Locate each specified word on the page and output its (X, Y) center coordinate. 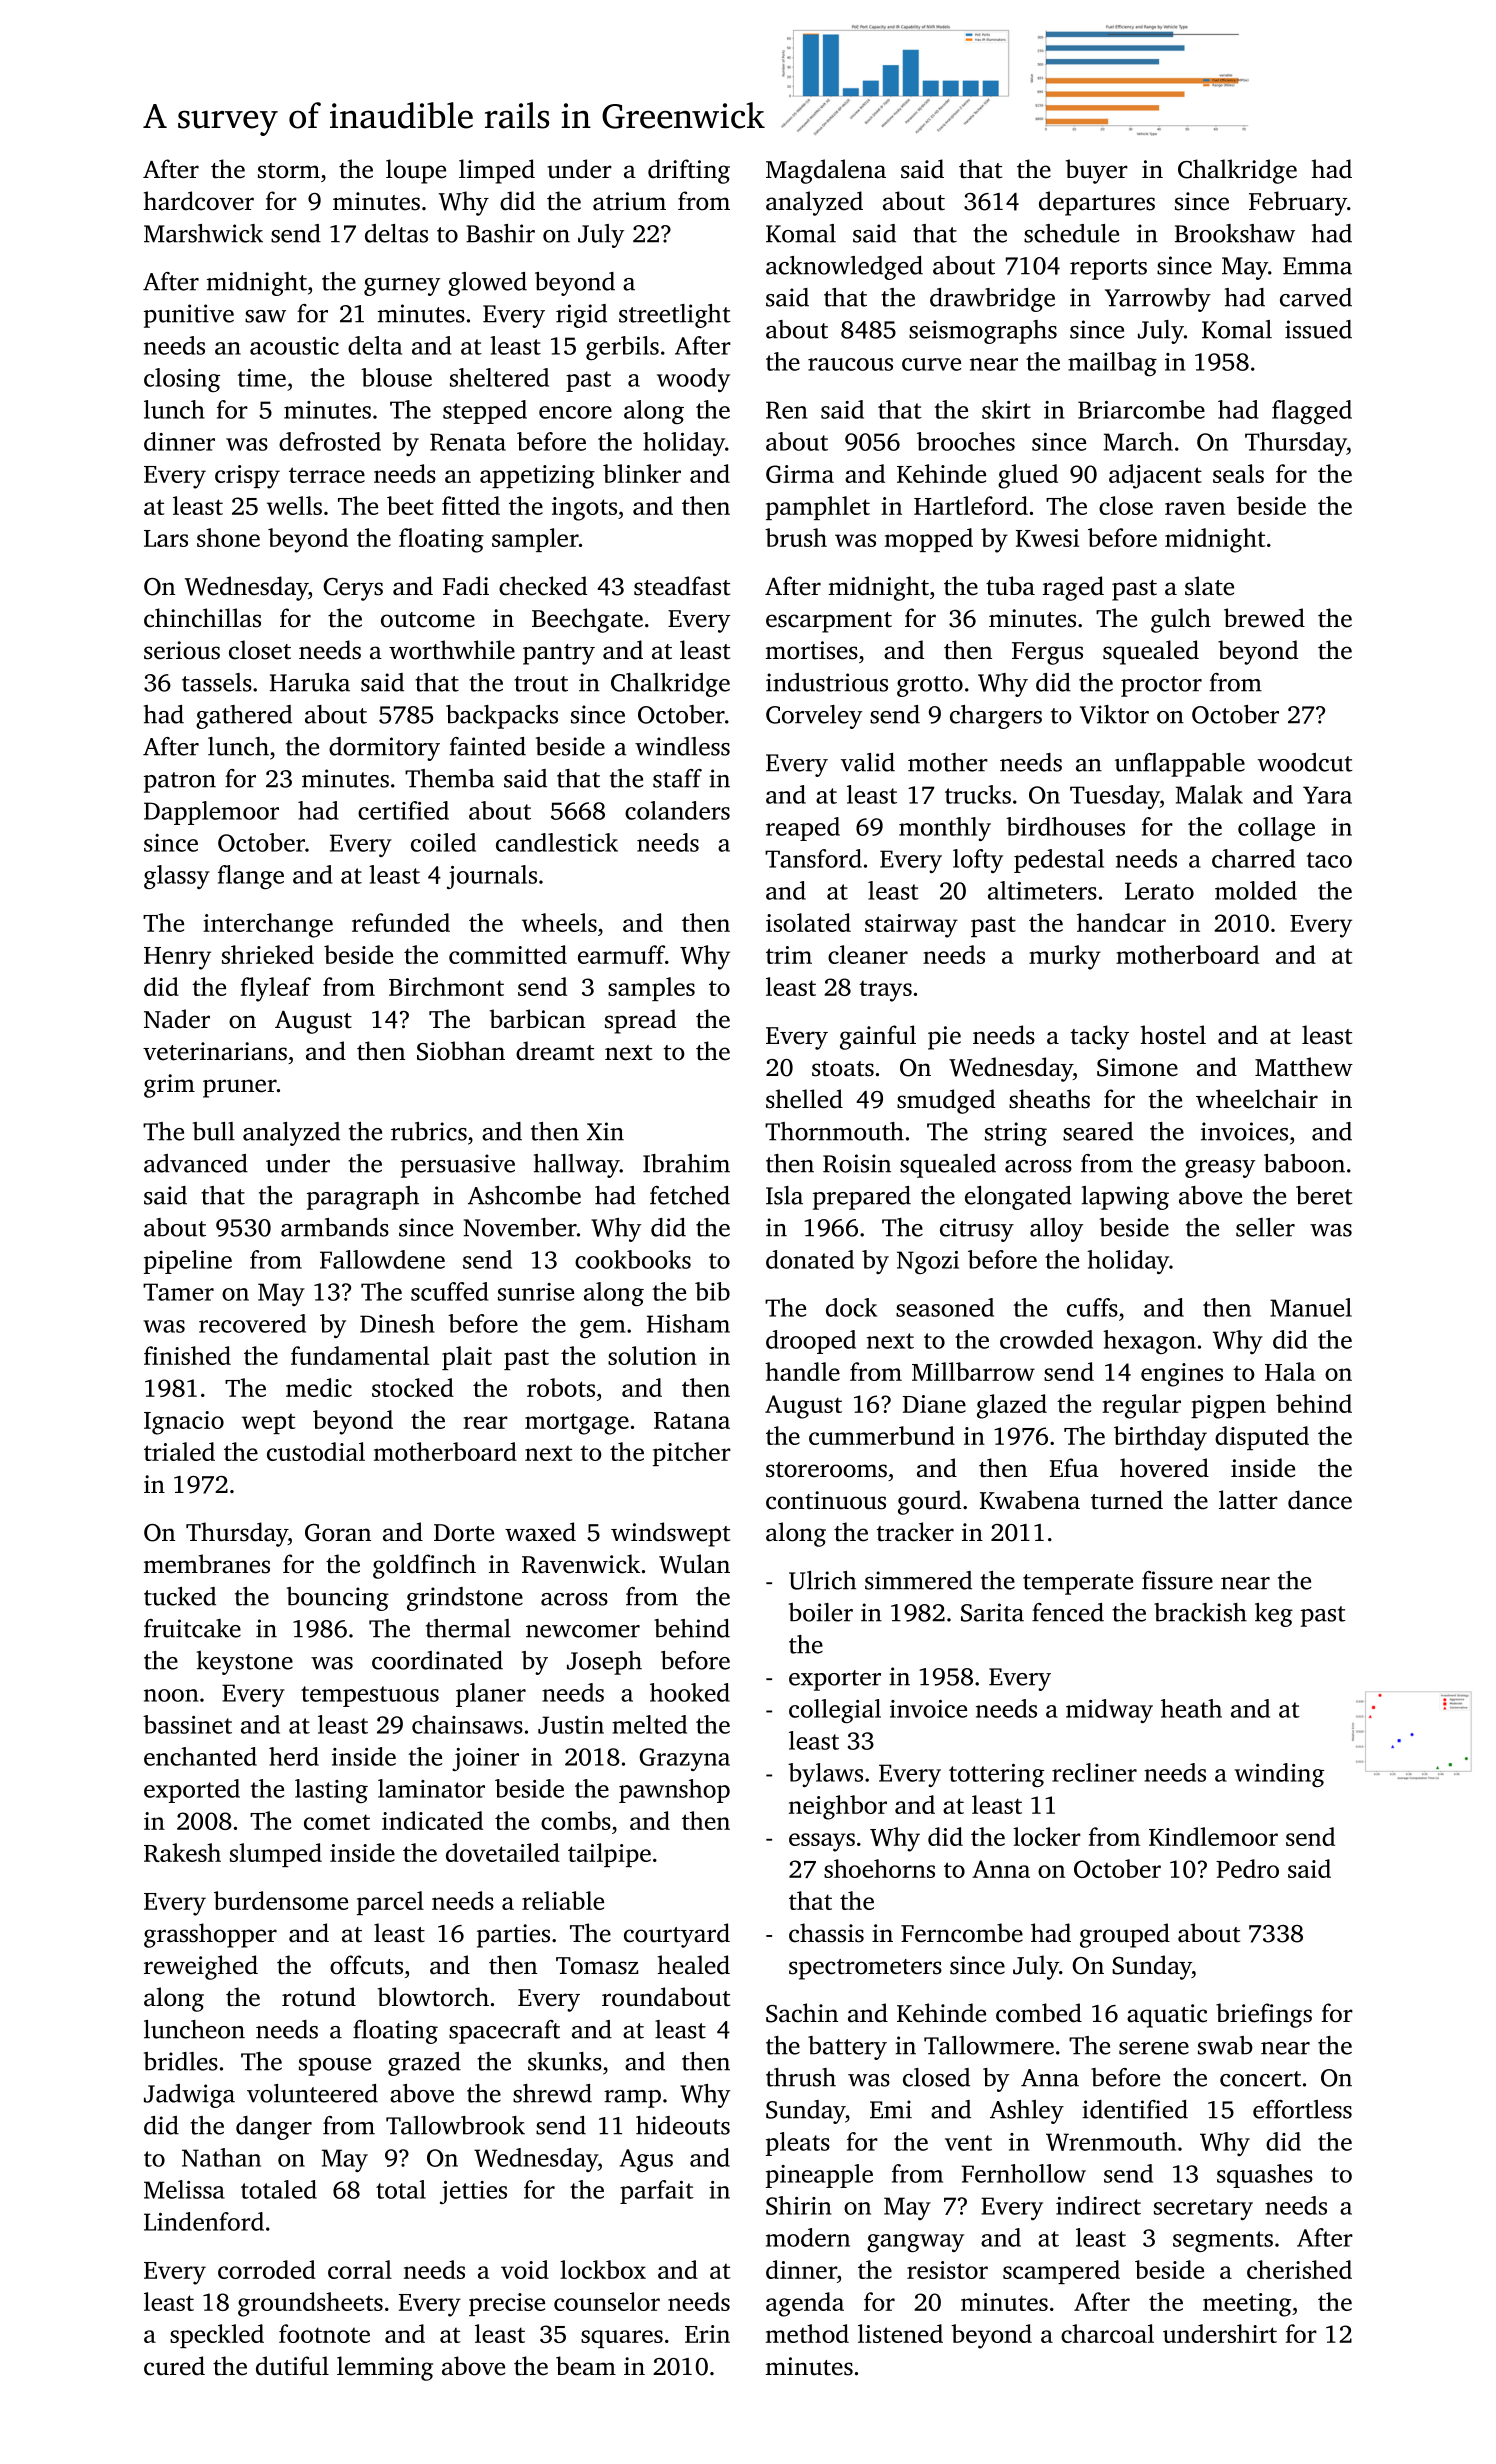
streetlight (675, 316)
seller (1265, 1227)
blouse (396, 377)
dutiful (292, 2366)
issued (1318, 329)
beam (586, 2366)
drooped (811, 1342)
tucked (180, 1596)
